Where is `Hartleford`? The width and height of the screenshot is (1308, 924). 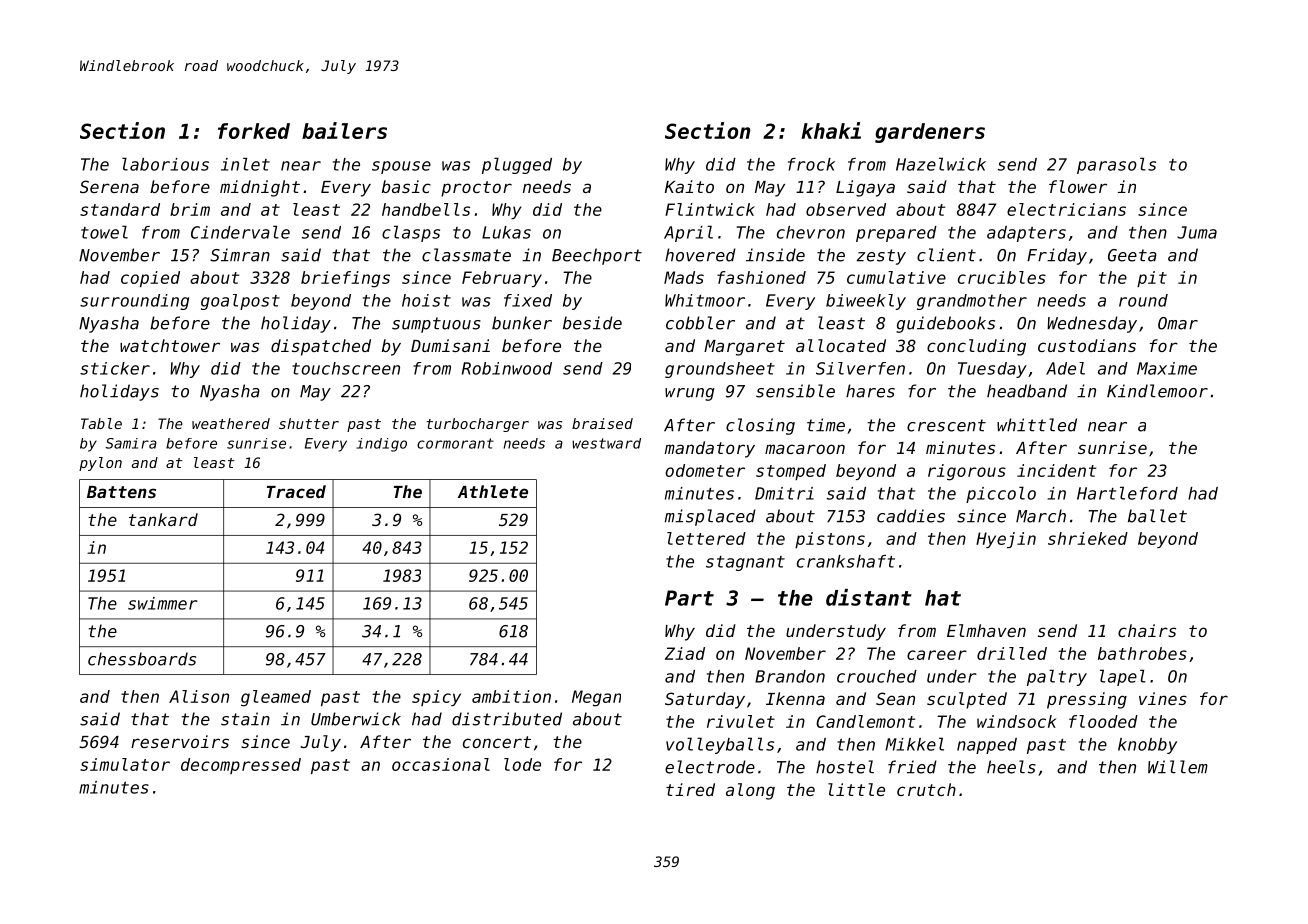 Hartleford is located at coordinates (1127, 493).
